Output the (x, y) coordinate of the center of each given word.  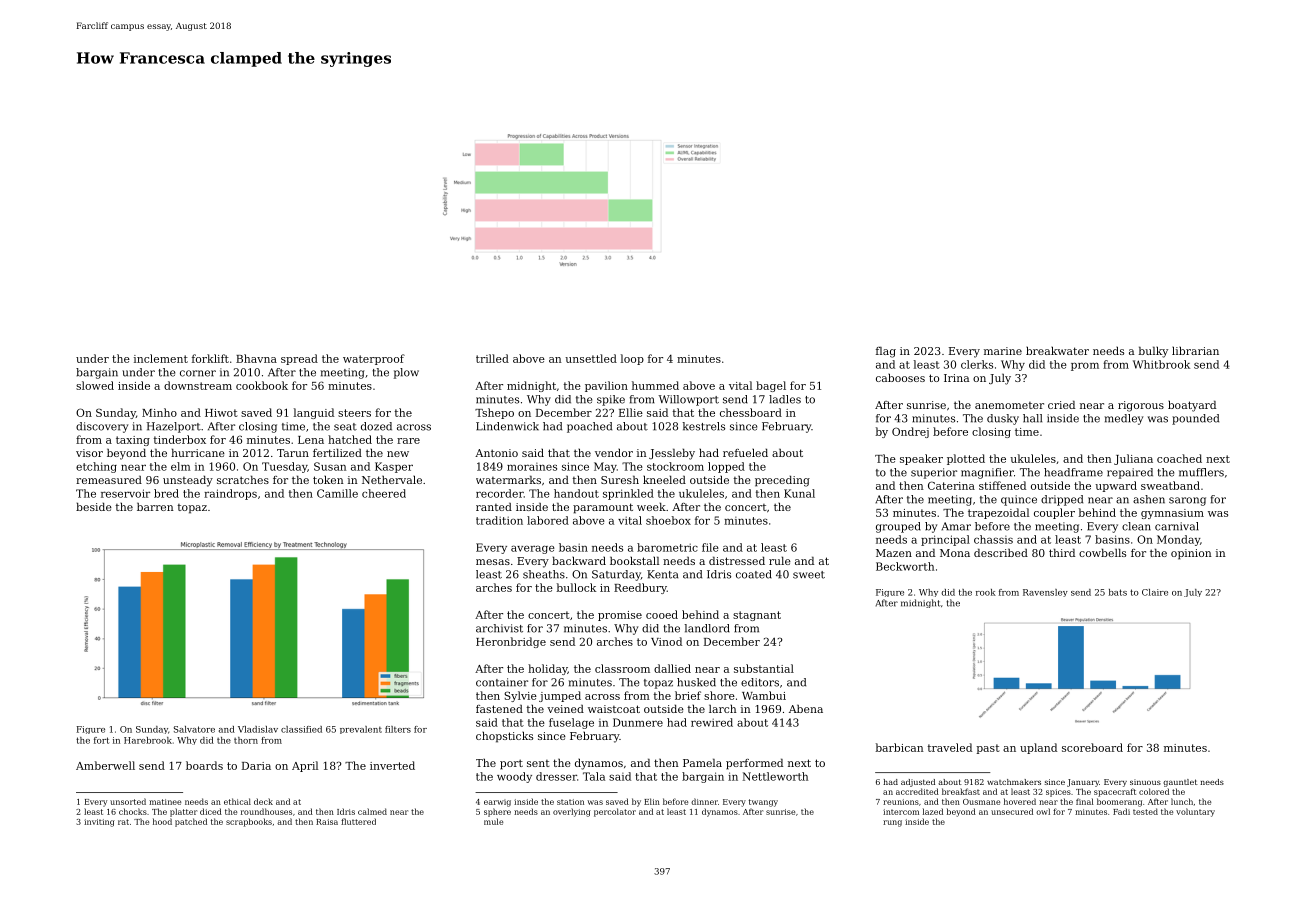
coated (754, 574)
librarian (1195, 351)
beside (94, 506)
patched (191, 822)
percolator (615, 812)
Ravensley (1045, 593)
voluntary (1195, 812)
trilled (492, 358)
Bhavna (256, 358)
